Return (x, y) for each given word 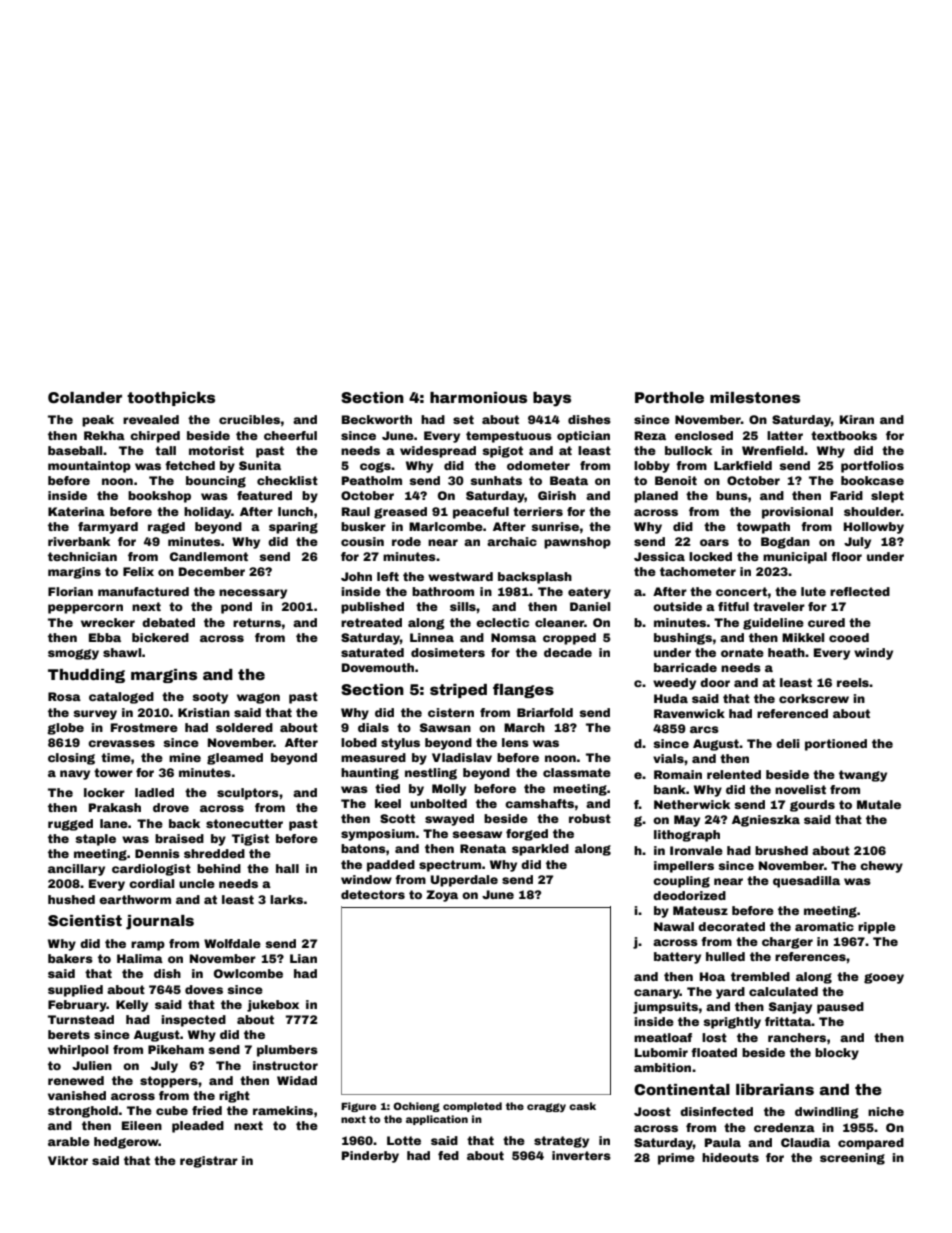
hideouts (730, 1157)
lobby (652, 467)
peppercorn (85, 609)
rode (406, 541)
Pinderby (370, 1157)
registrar (209, 1162)
